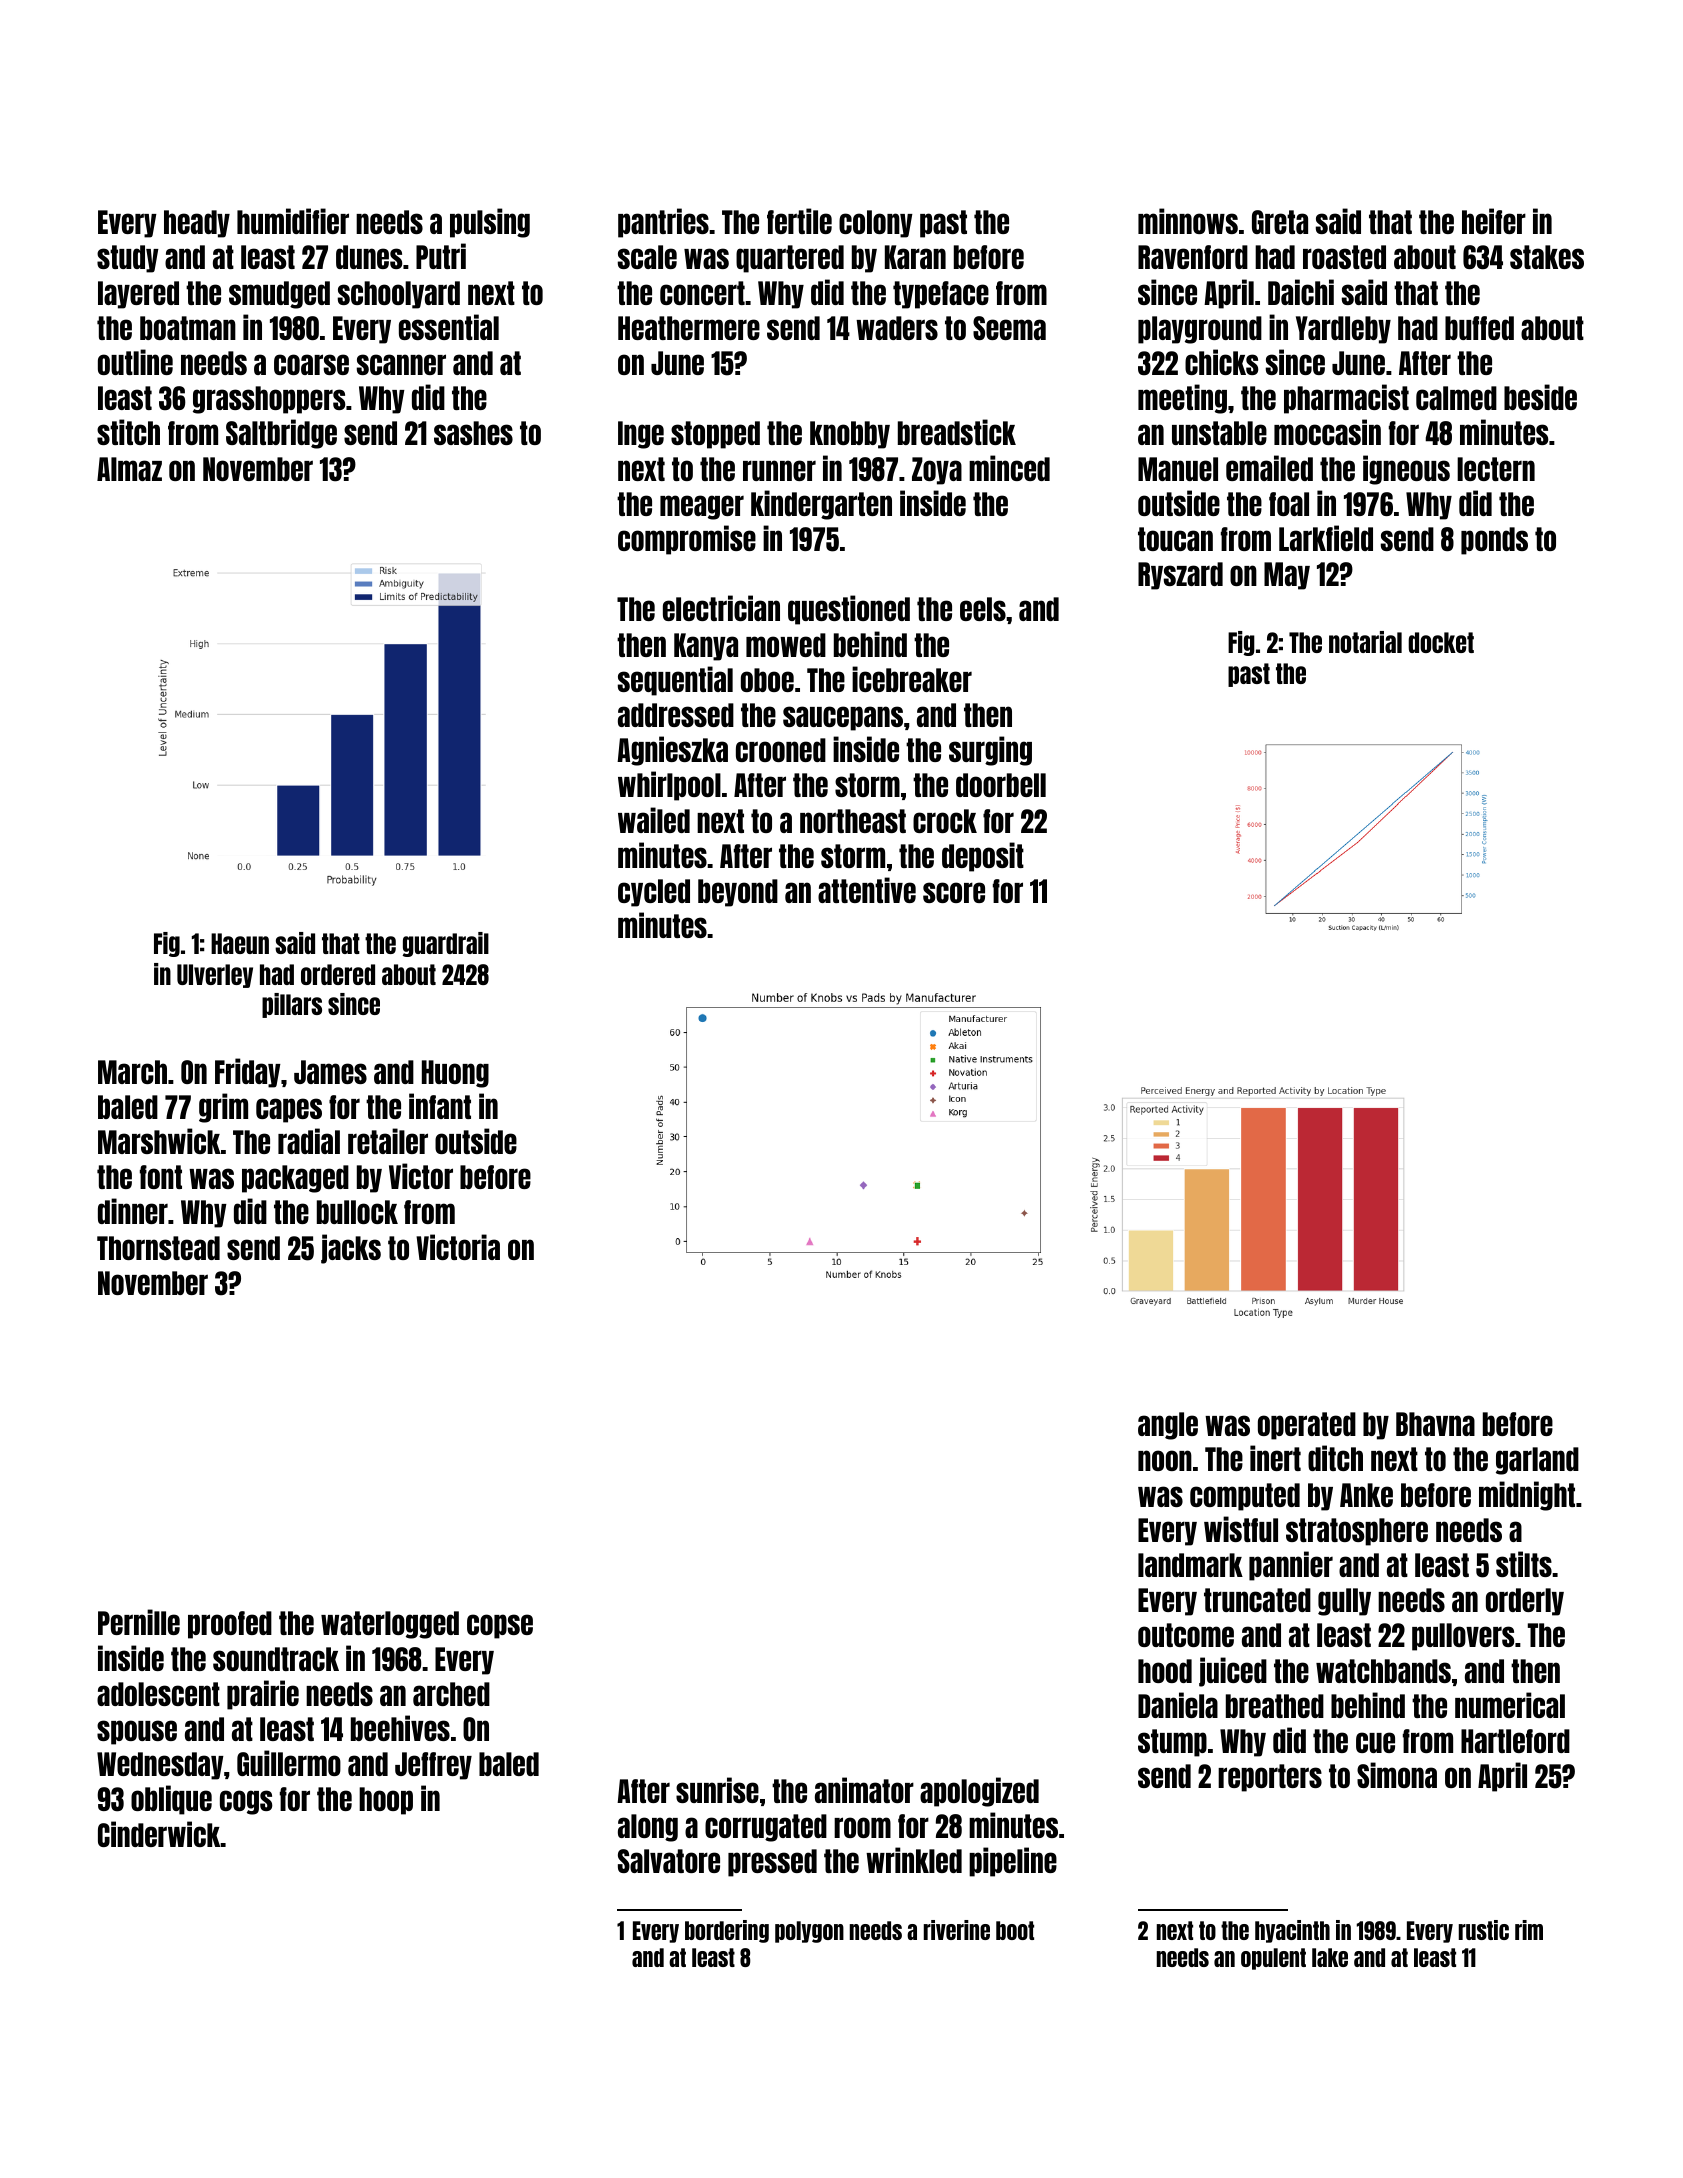  Describe the element at coordinates (876, 224) in the screenshot. I see `colony` at that location.
